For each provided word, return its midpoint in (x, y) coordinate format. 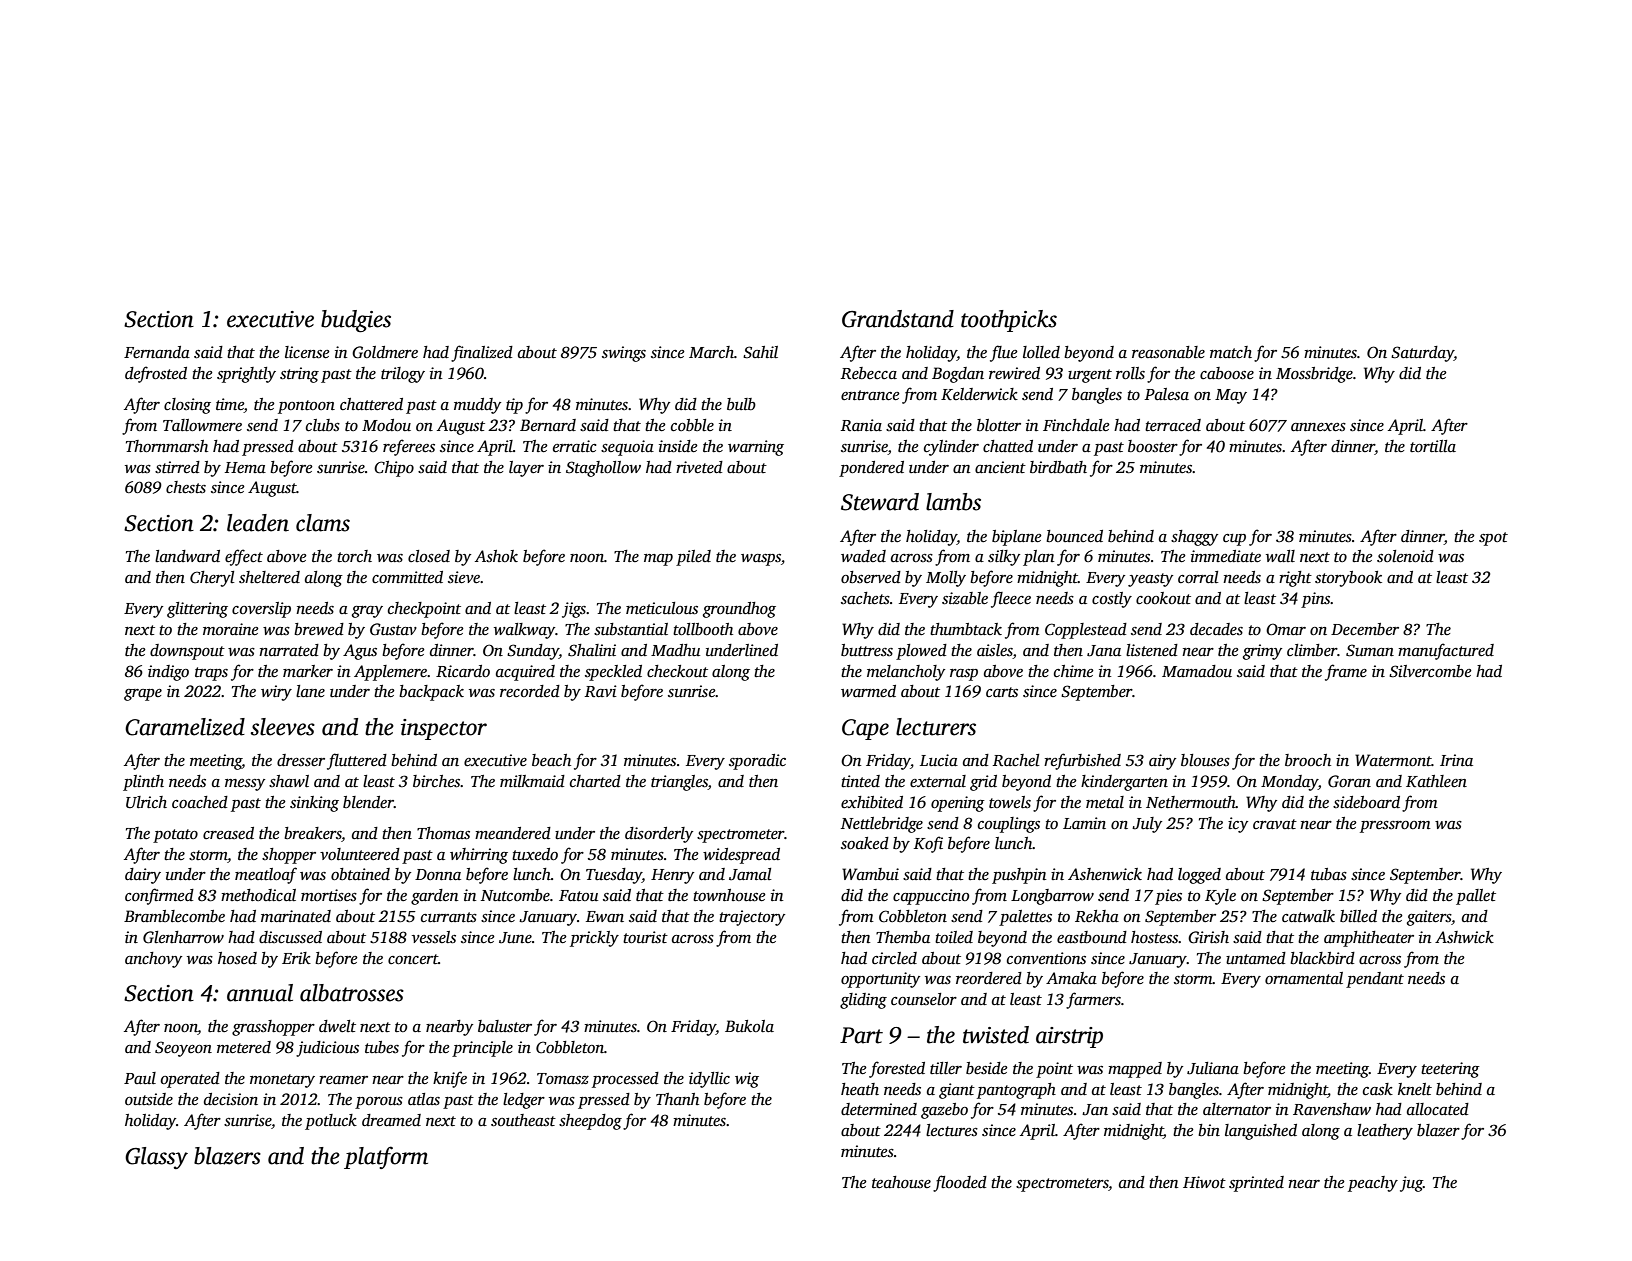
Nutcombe (515, 895)
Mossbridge (1314, 375)
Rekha (1097, 916)
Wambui (870, 874)
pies (1168, 897)
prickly (594, 939)
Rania (861, 425)
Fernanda (157, 352)
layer (526, 469)
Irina (1456, 760)
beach (551, 760)
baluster (505, 1026)
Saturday (1422, 354)
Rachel (1016, 760)
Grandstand (898, 319)
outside (149, 1099)
